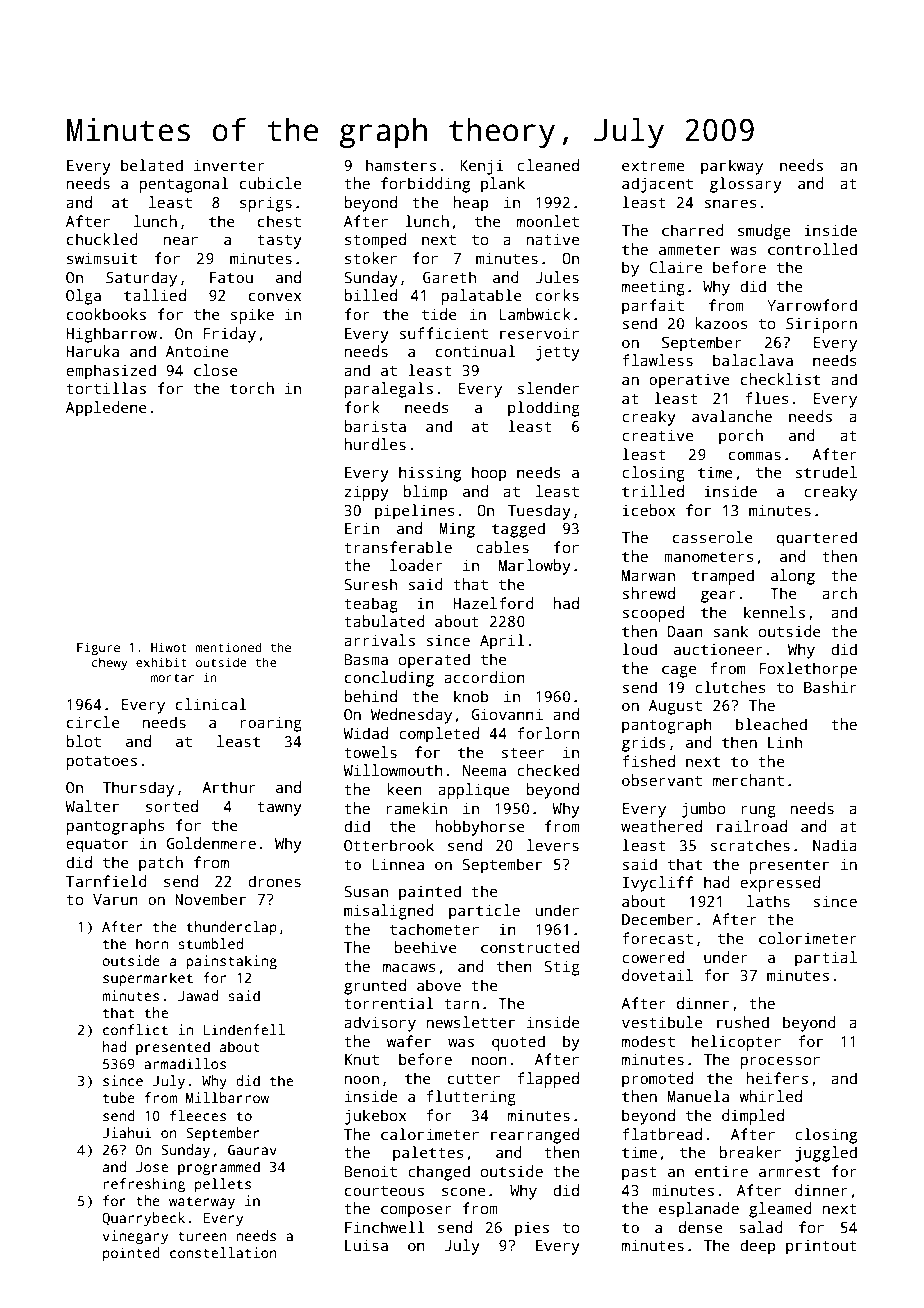 The image size is (924, 1308). What do you see at coordinates (732, 167) in the screenshot?
I see `parkway` at bounding box center [732, 167].
